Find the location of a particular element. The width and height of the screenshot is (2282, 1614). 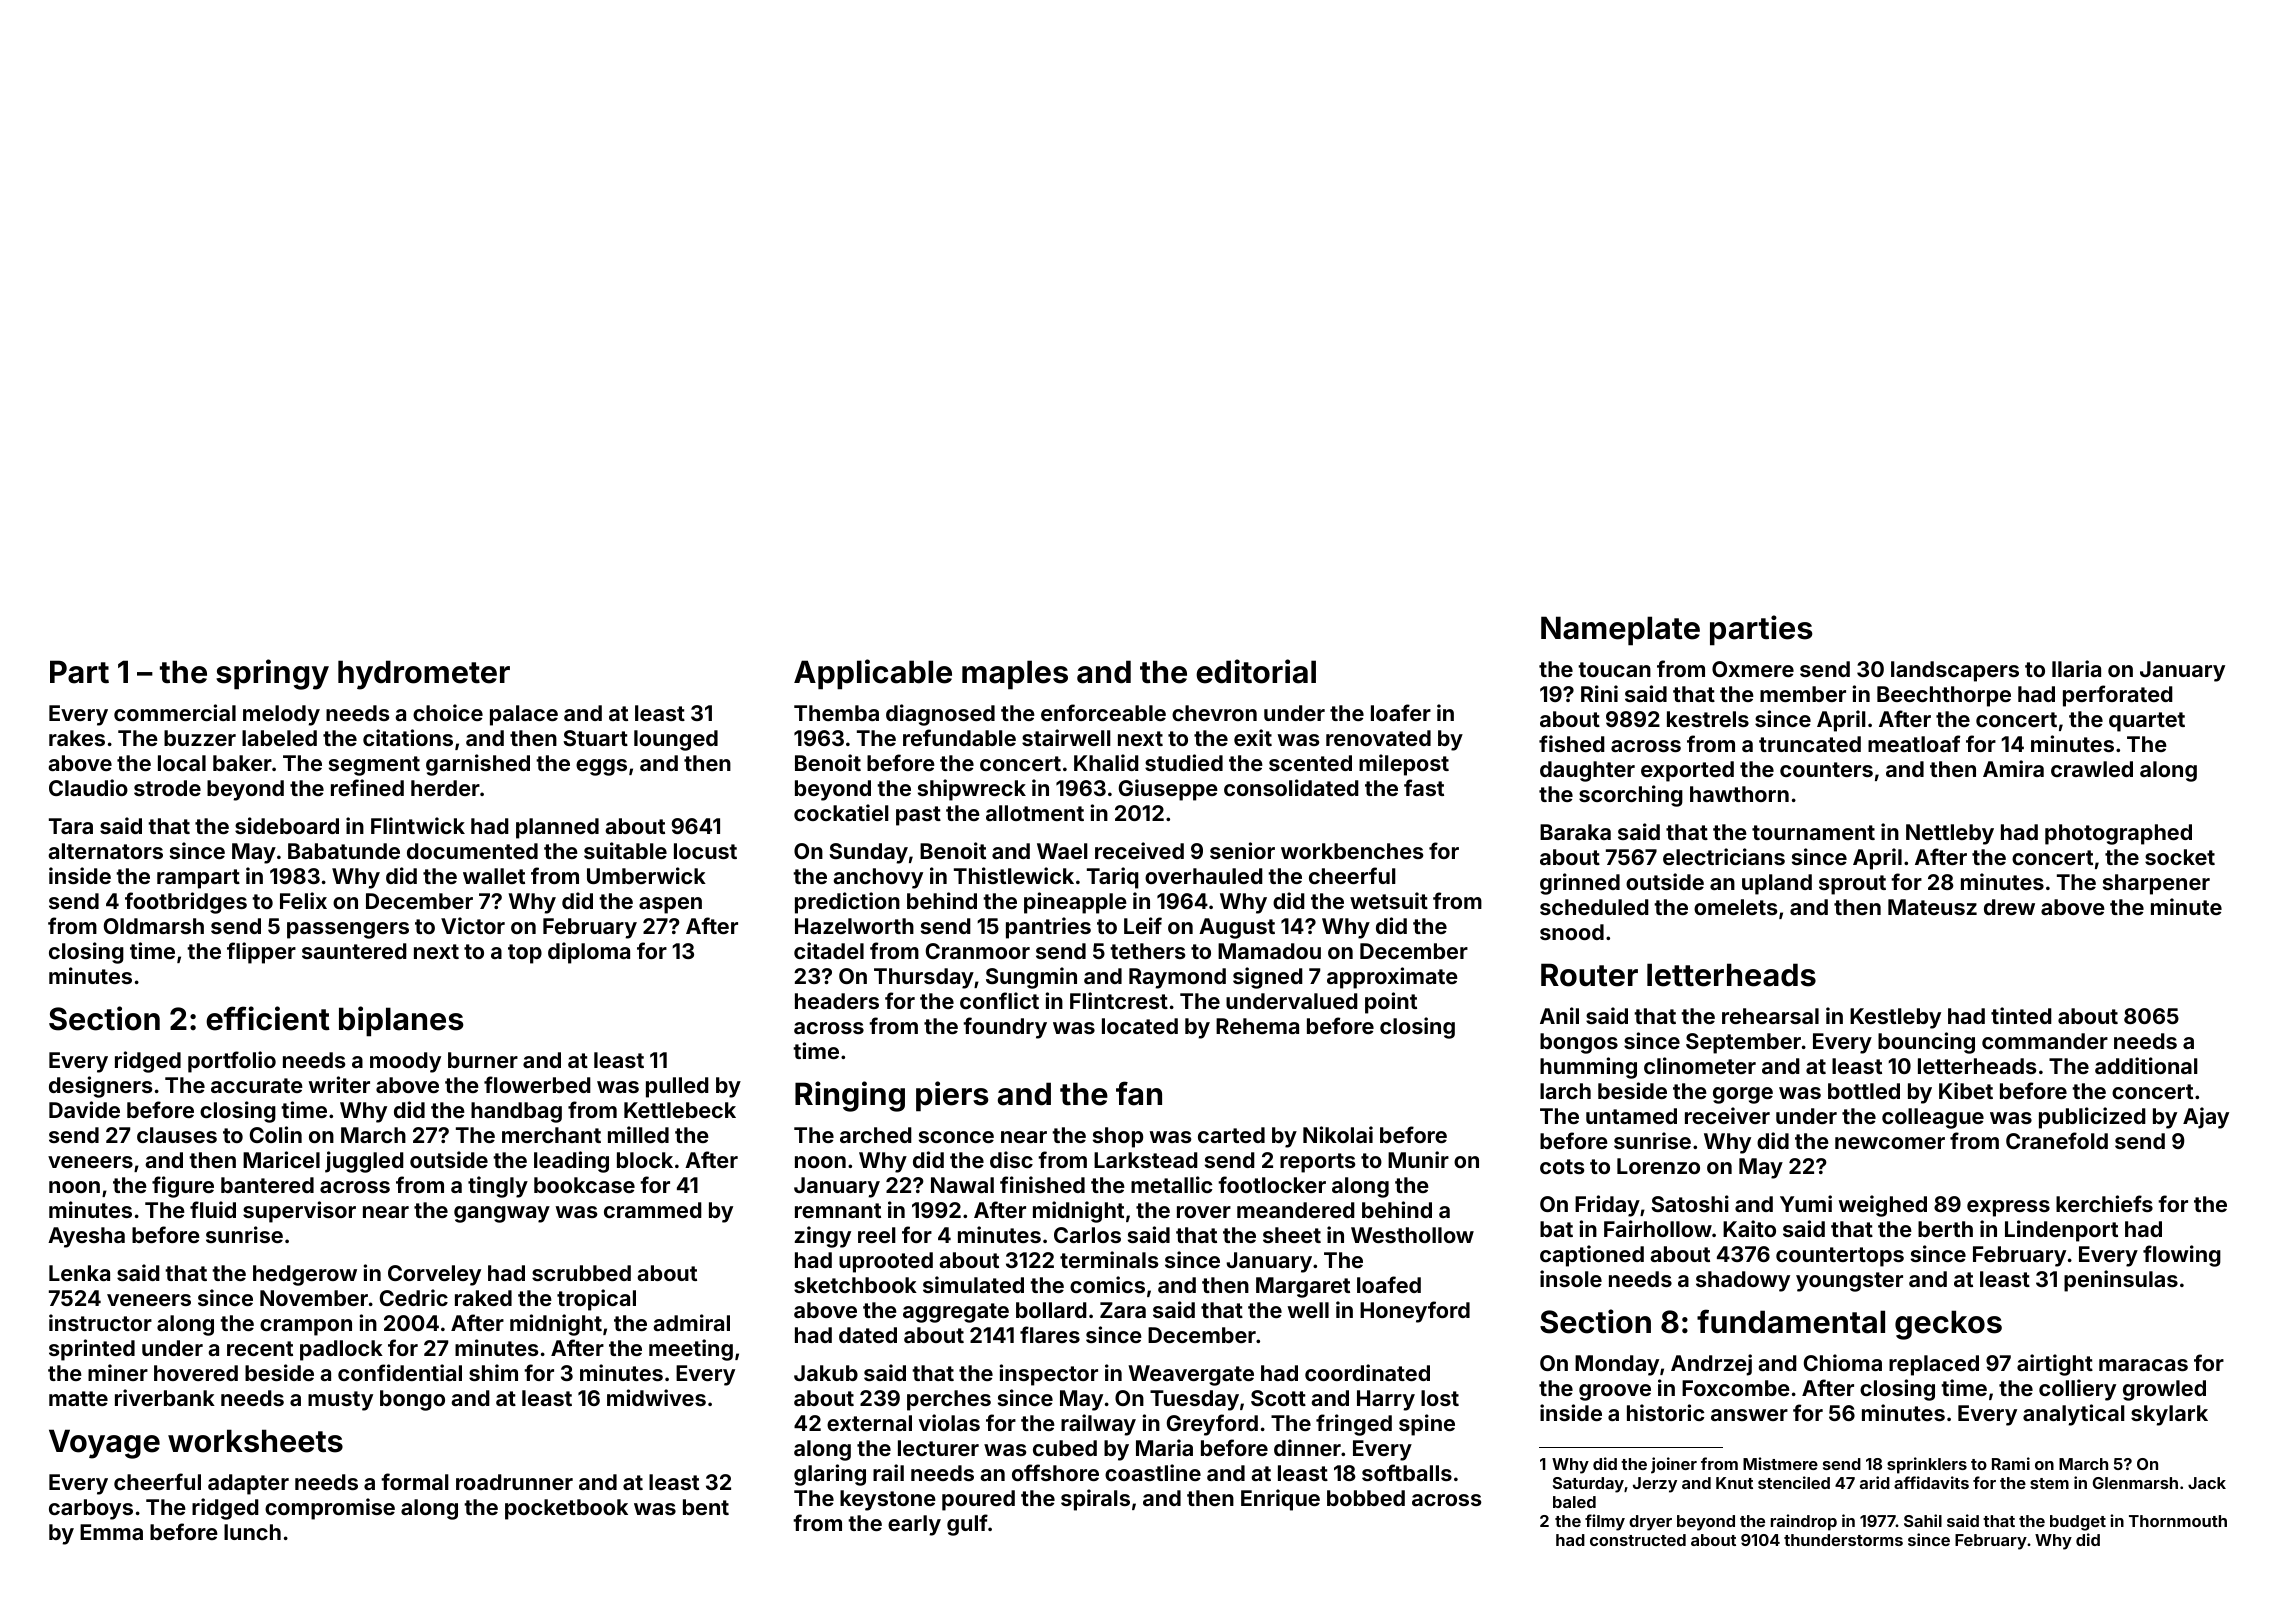

piers is located at coordinates (952, 1096).
